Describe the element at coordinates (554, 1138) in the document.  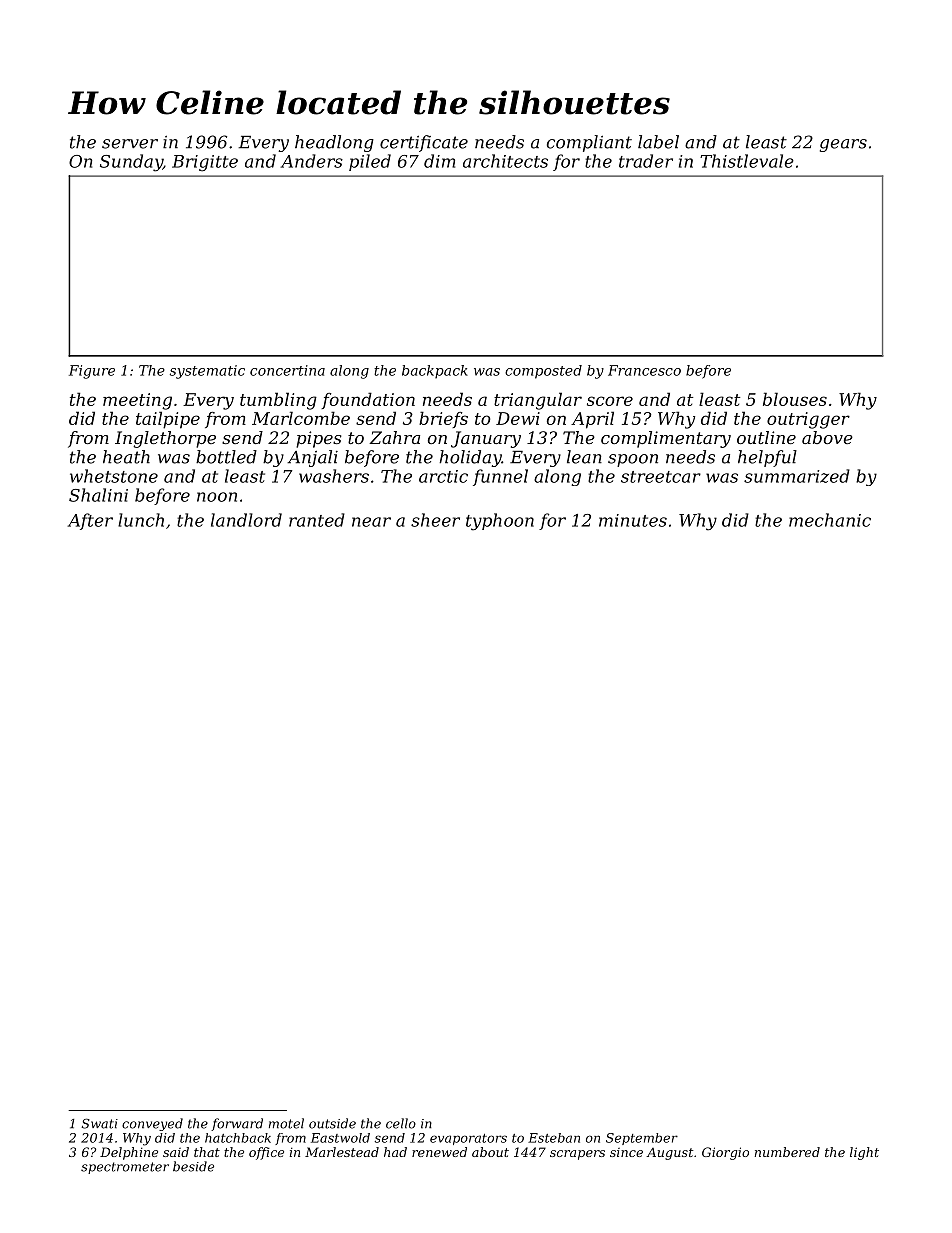
I see `Esteban` at that location.
